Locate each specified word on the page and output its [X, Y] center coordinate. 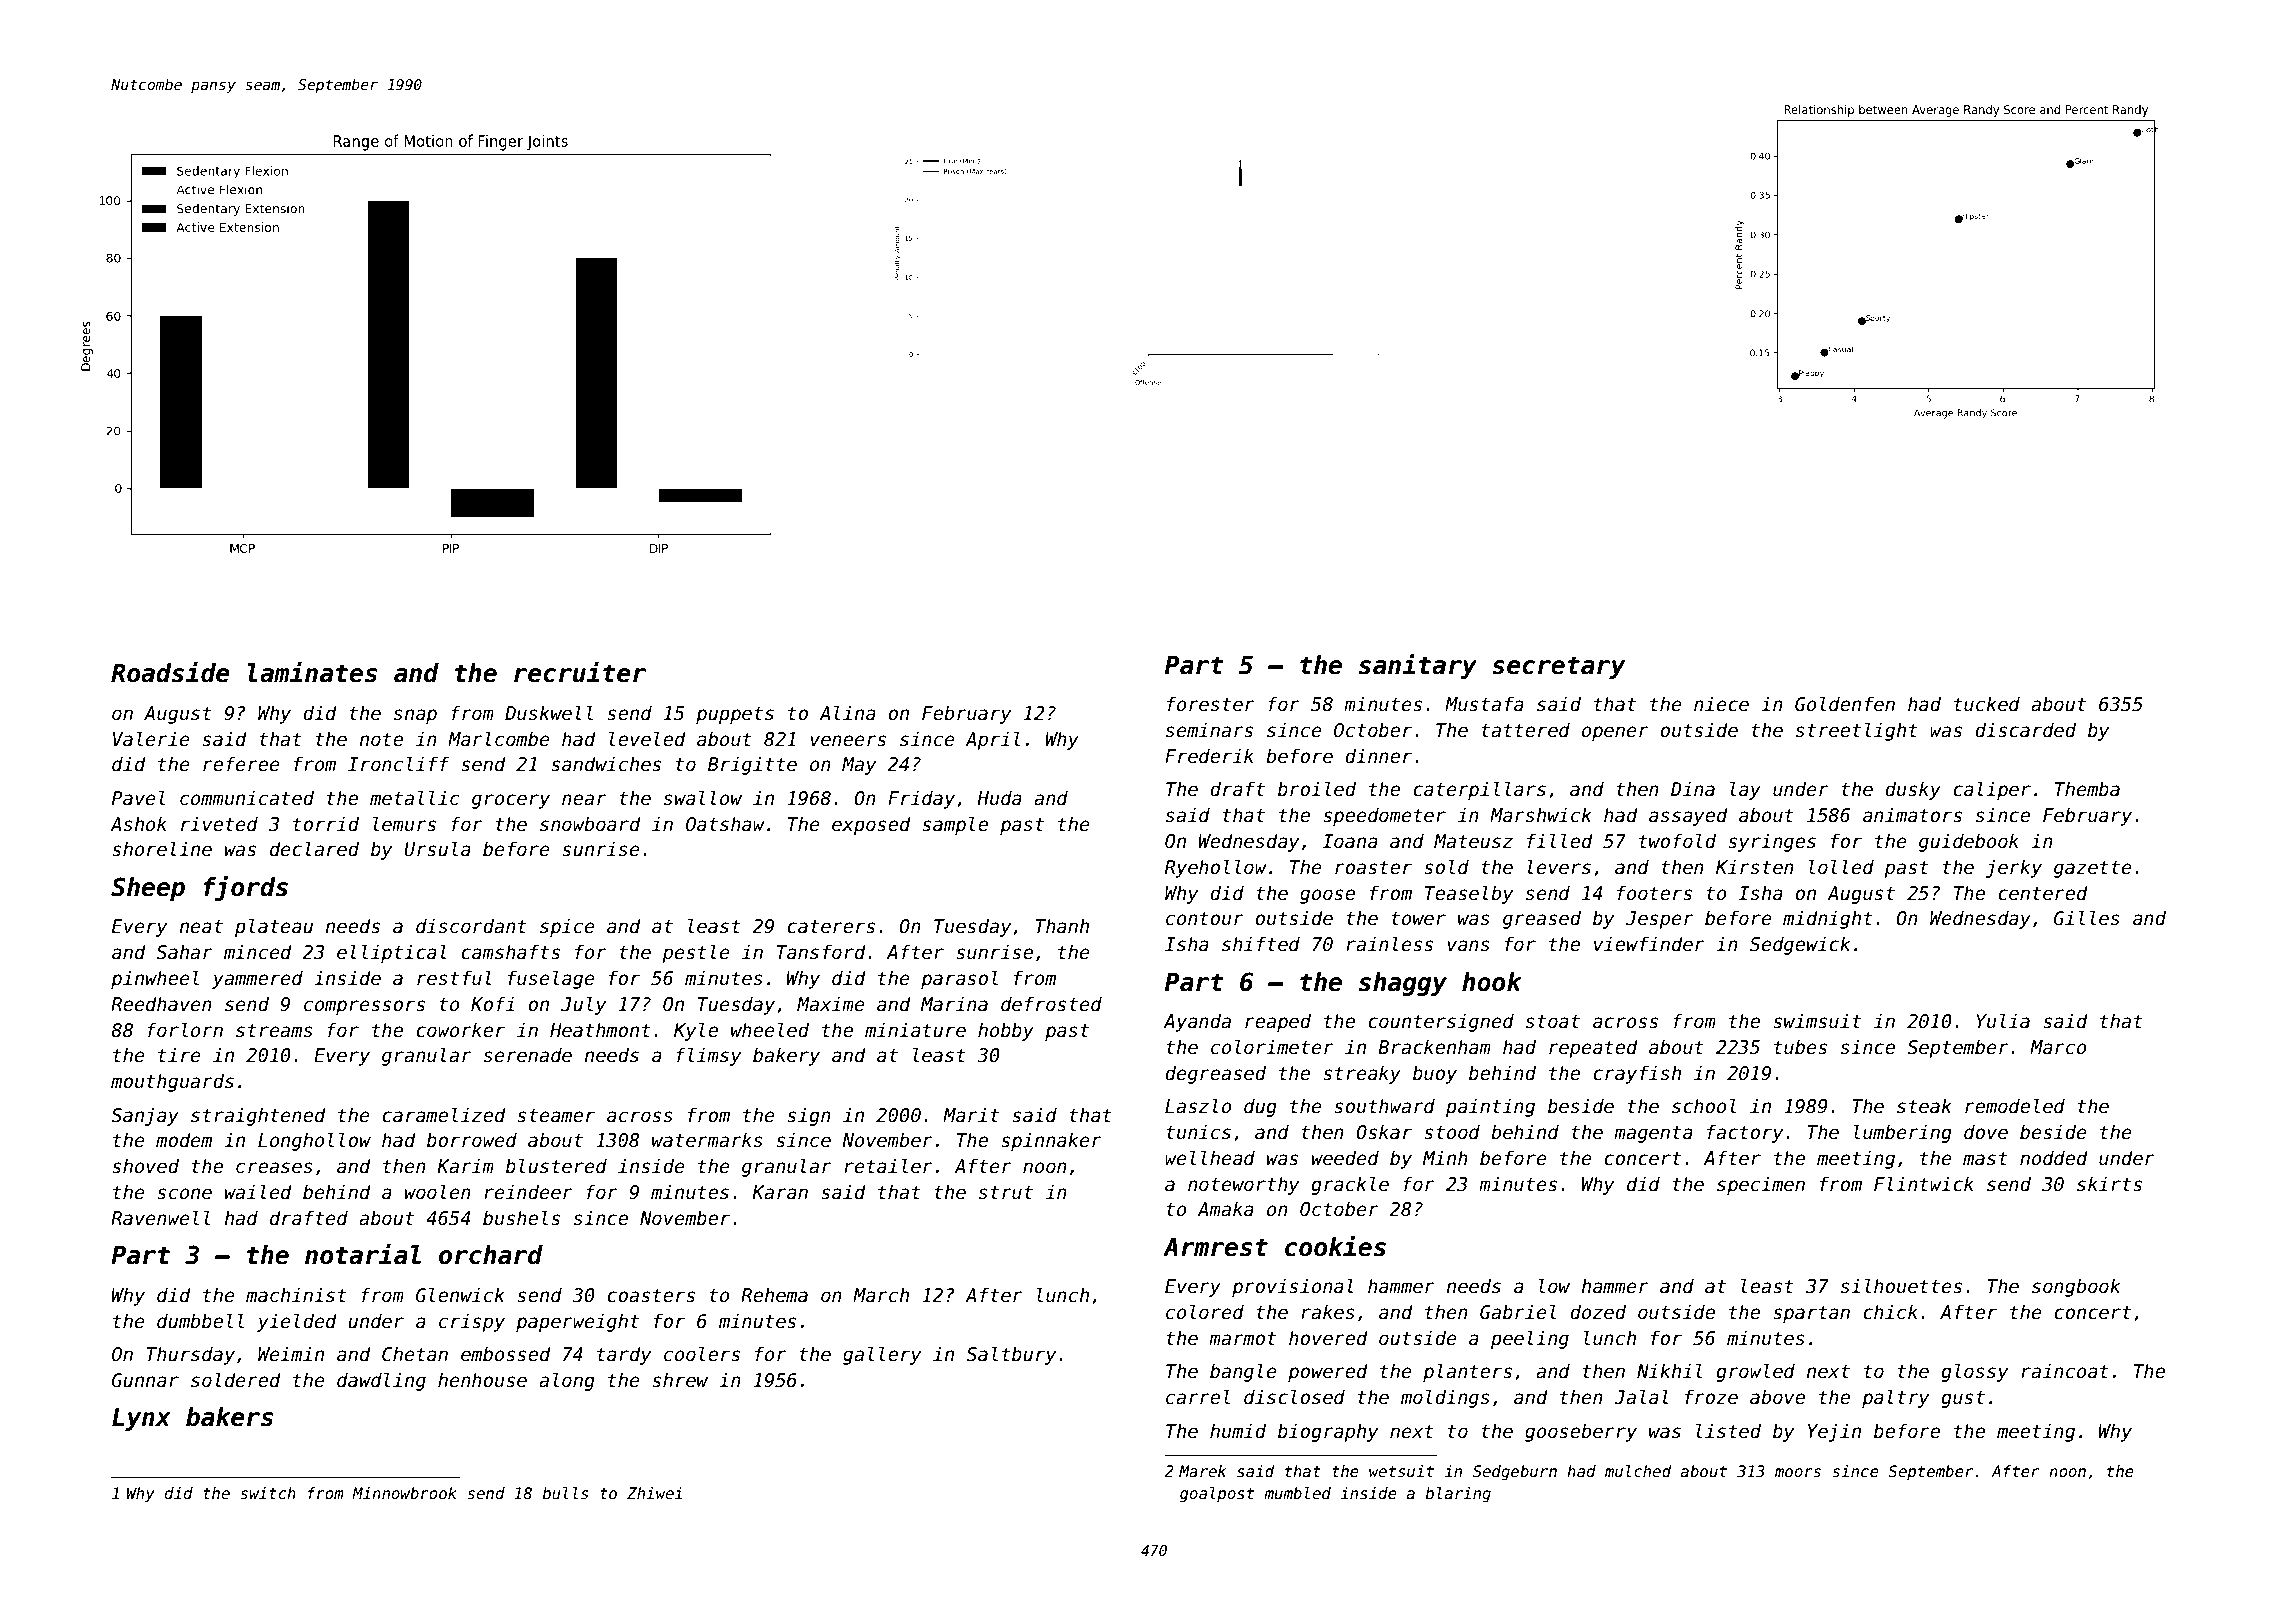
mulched [1638, 1471]
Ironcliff [398, 764]
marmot [1242, 1339]
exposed [871, 825]
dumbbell [200, 1321]
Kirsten [1755, 867]
